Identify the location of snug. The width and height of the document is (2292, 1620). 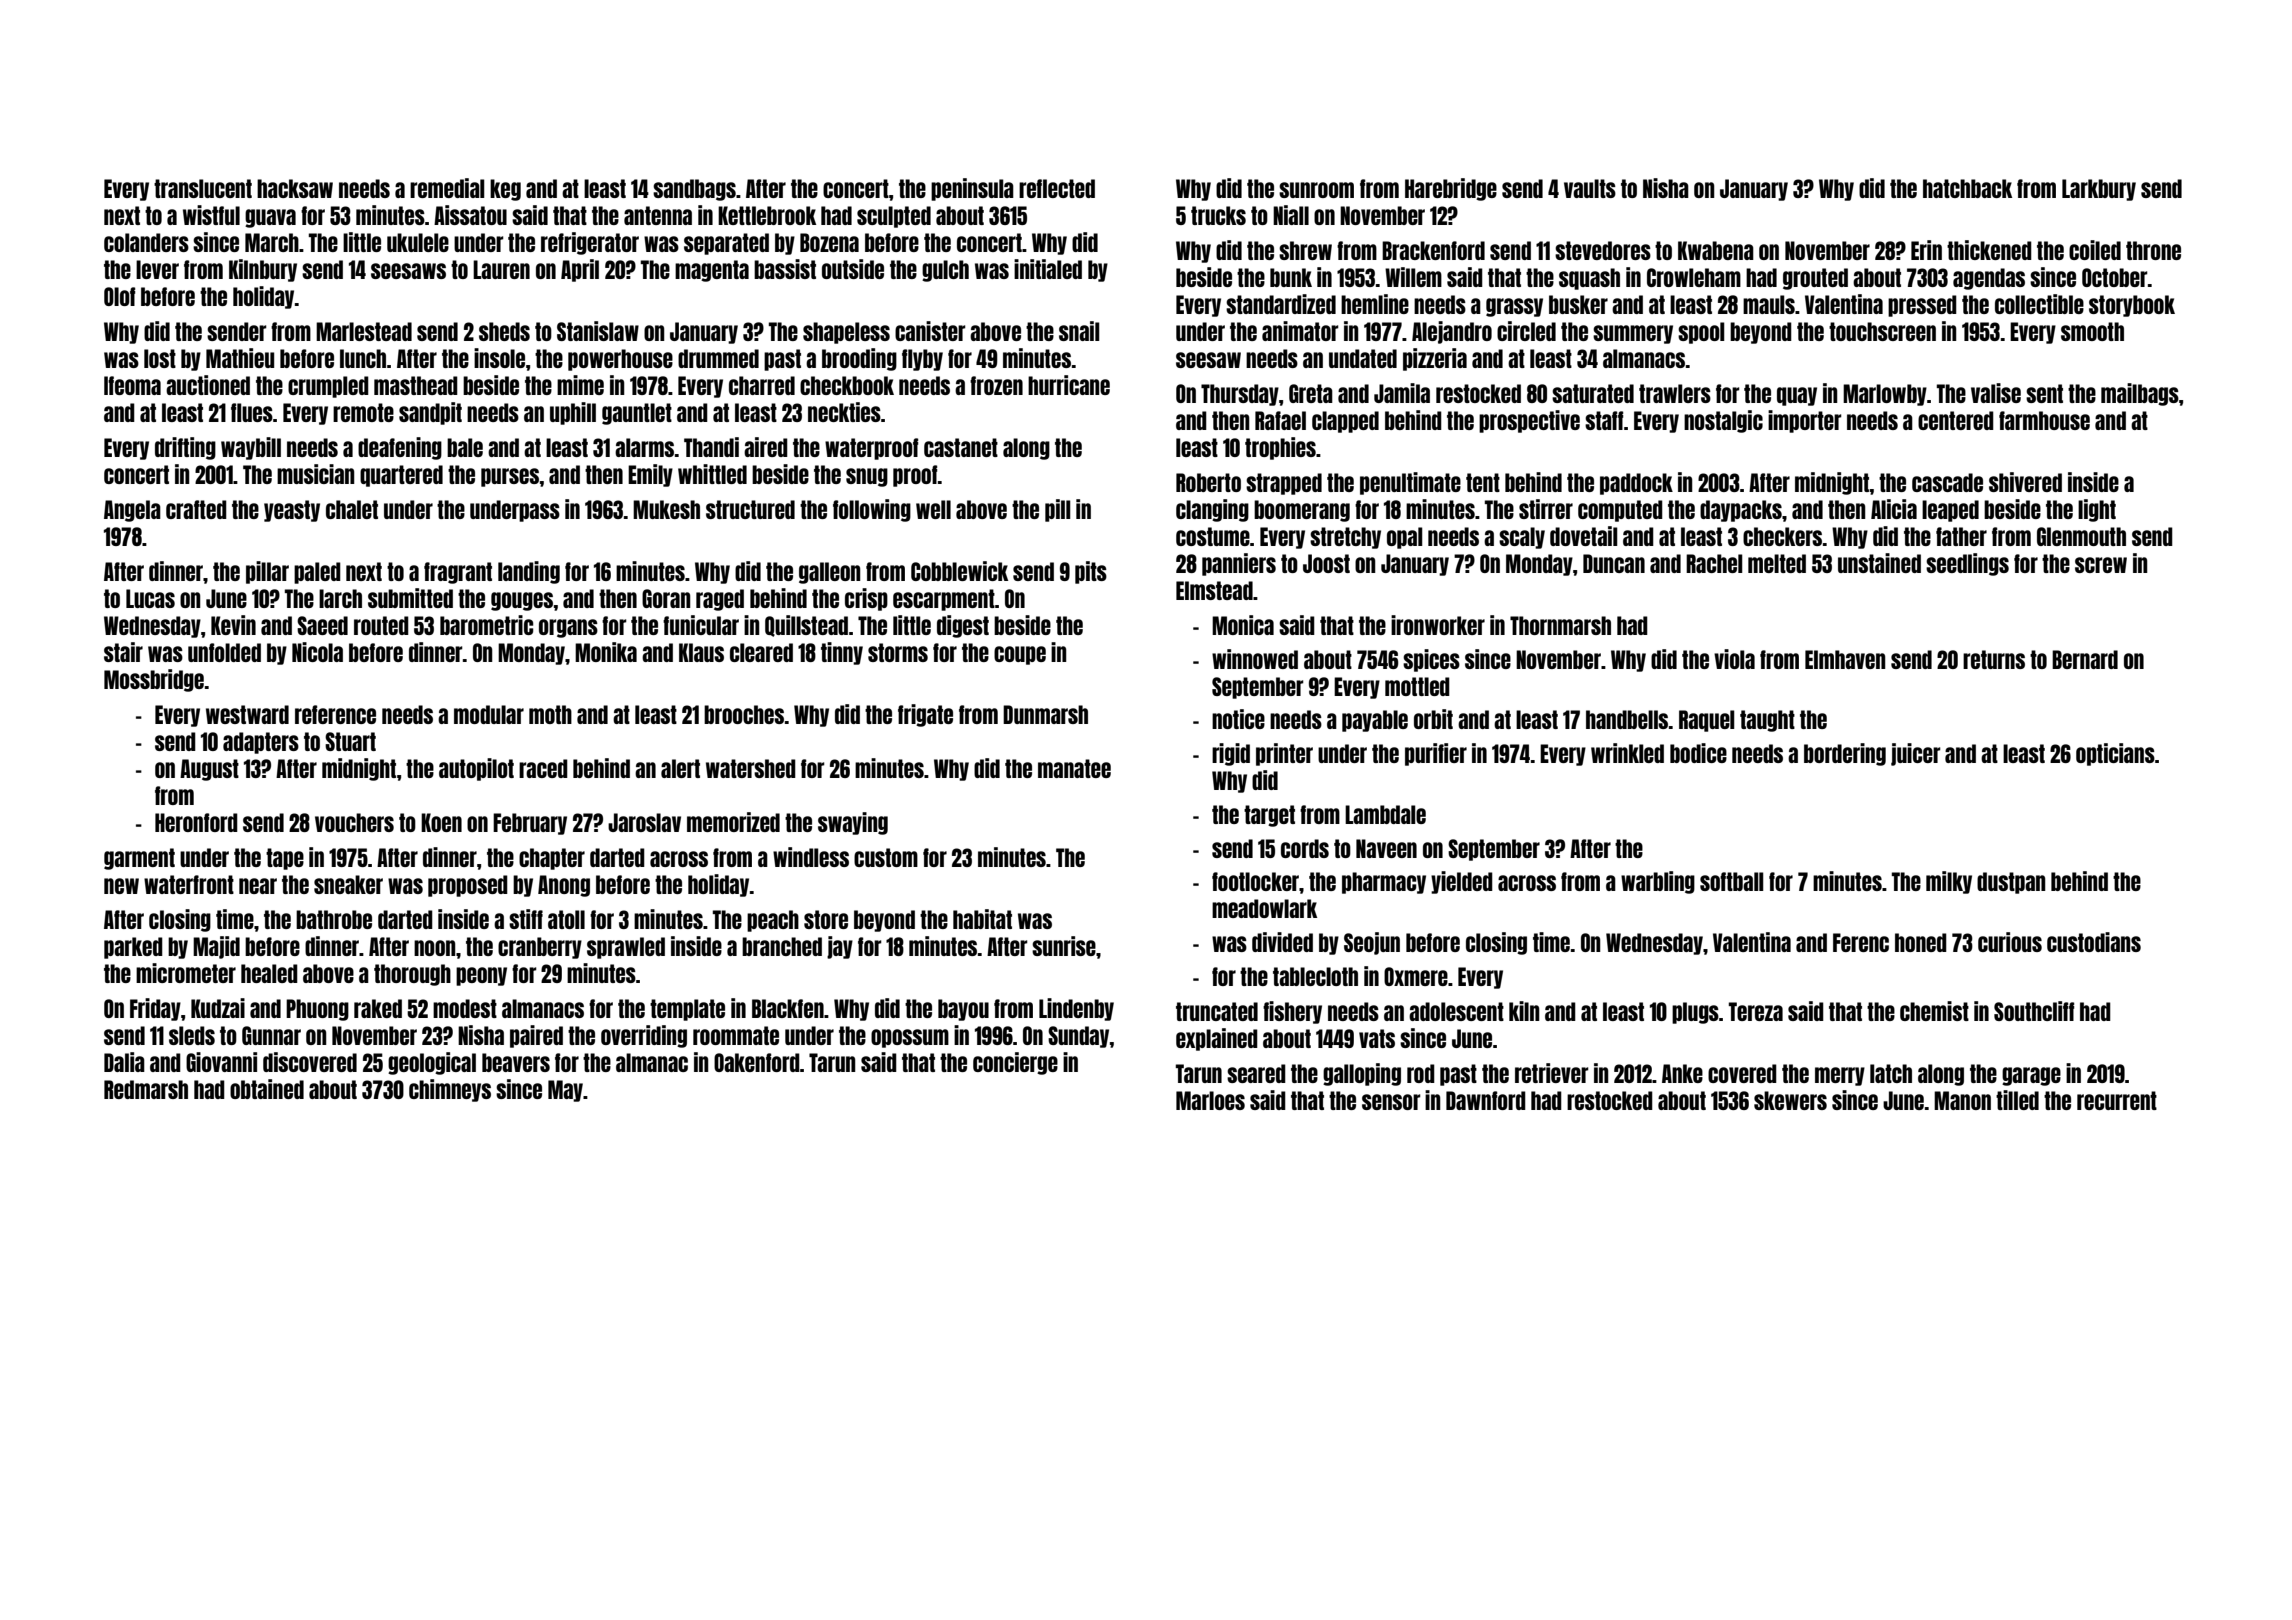
(867, 477).
